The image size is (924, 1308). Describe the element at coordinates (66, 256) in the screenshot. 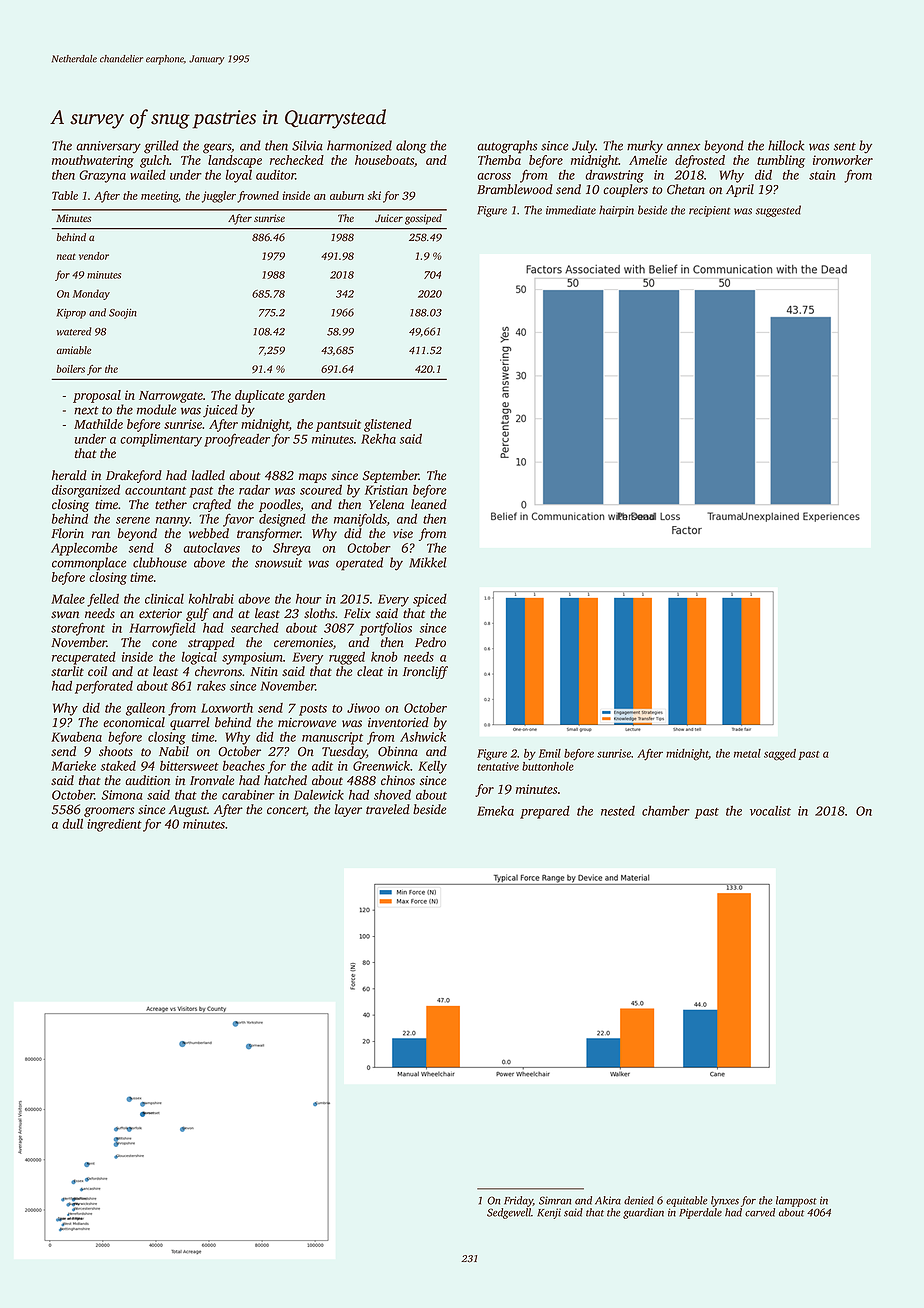

I see `neat` at that location.
